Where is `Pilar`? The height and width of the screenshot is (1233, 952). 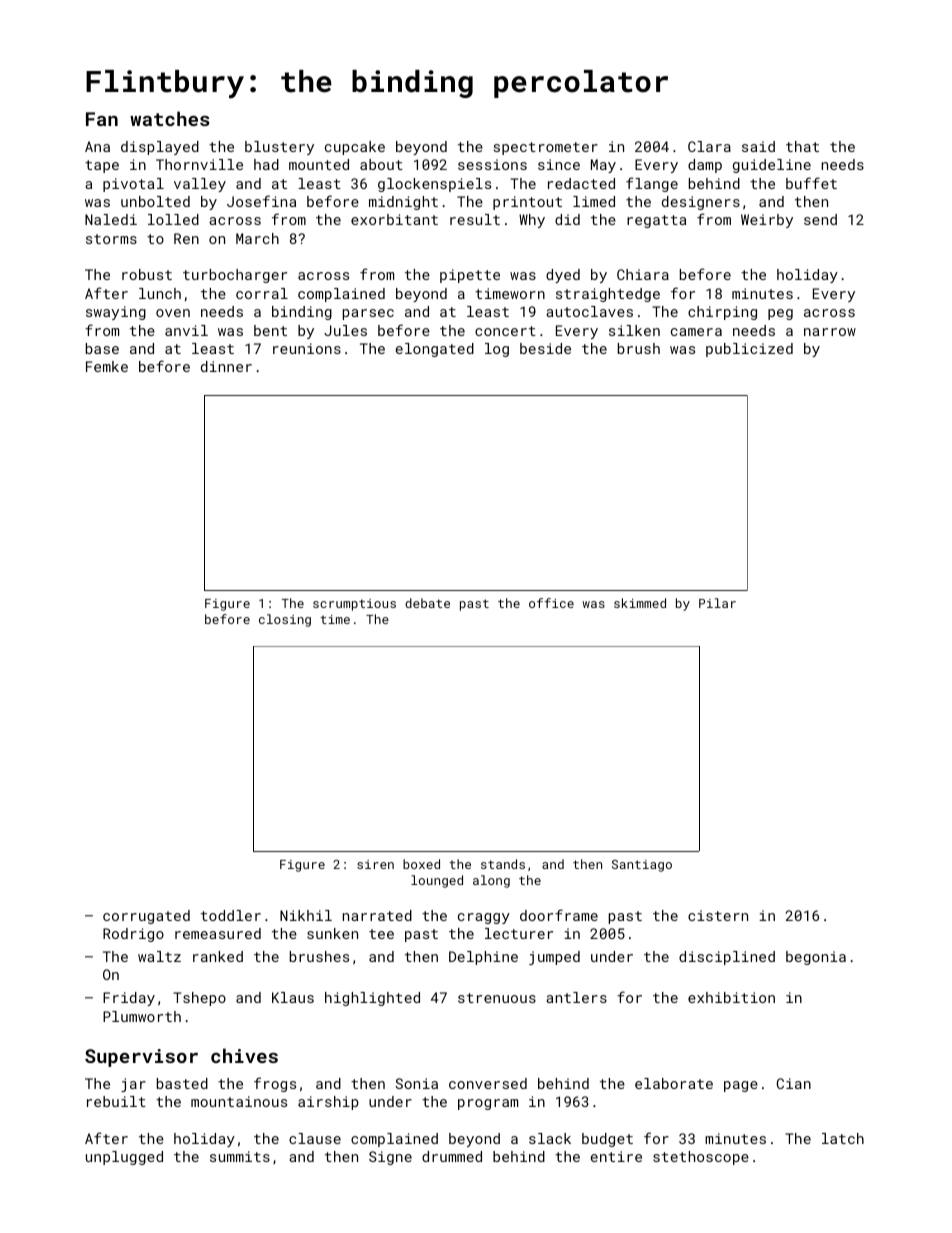
Pilar is located at coordinates (717, 603).
